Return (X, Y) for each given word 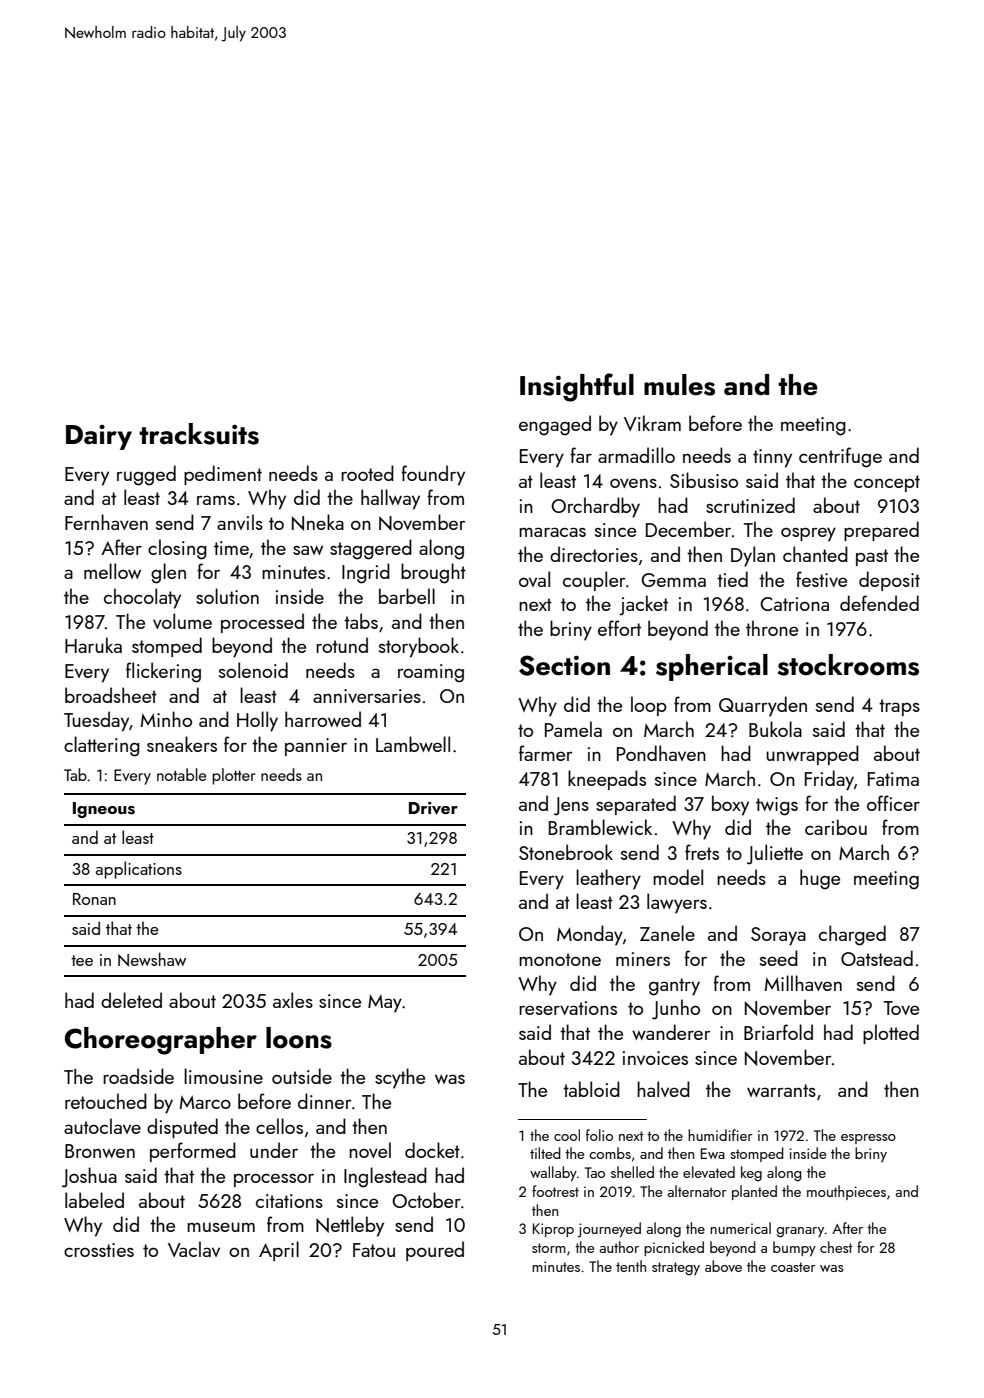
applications (139, 870)
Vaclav (194, 1249)
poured (435, 1251)
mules (679, 385)
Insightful (577, 387)
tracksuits (199, 434)
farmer (545, 753)
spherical (712, 667)
